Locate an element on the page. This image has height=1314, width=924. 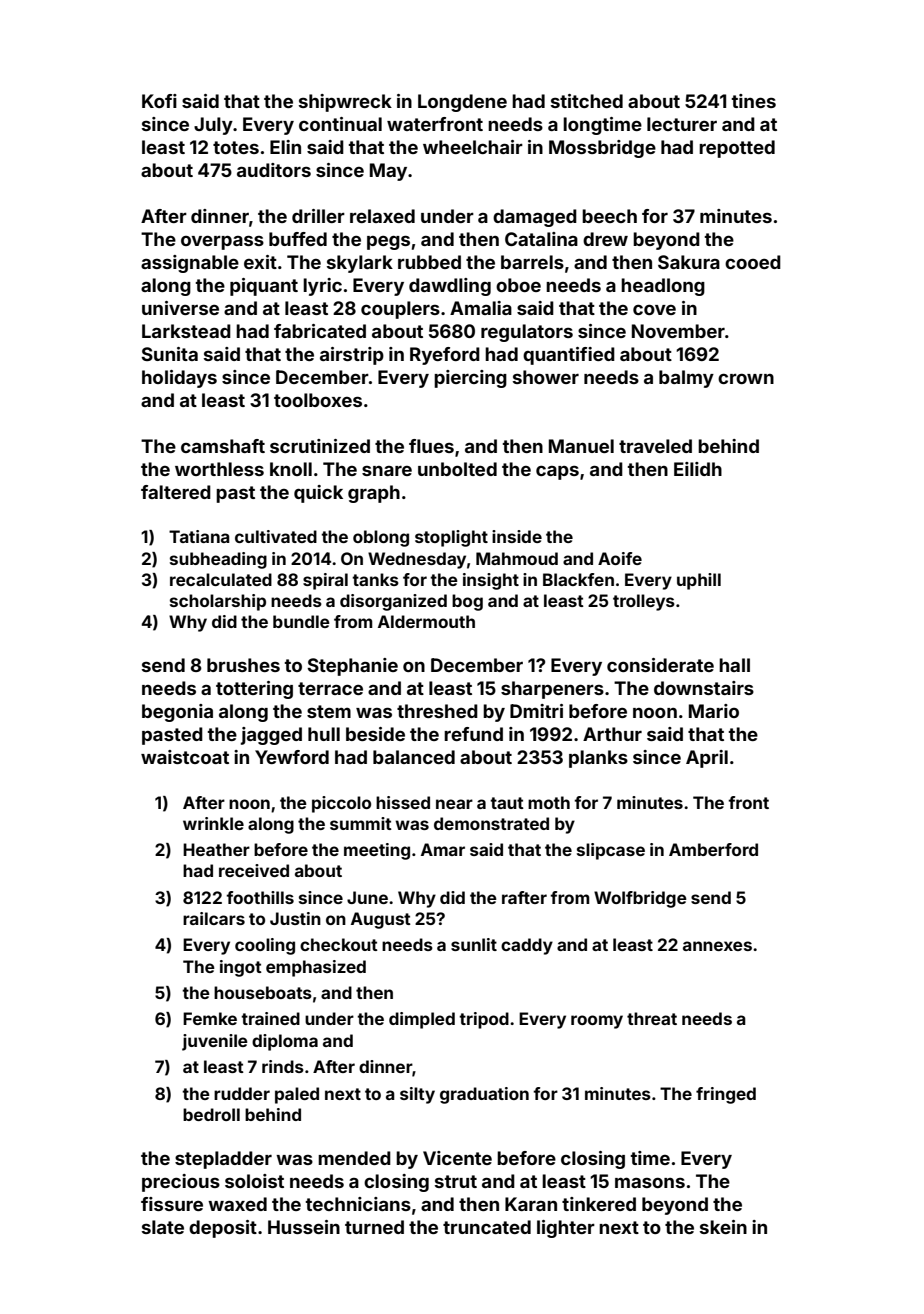
diploma is located at coordinates (285, 1042).
